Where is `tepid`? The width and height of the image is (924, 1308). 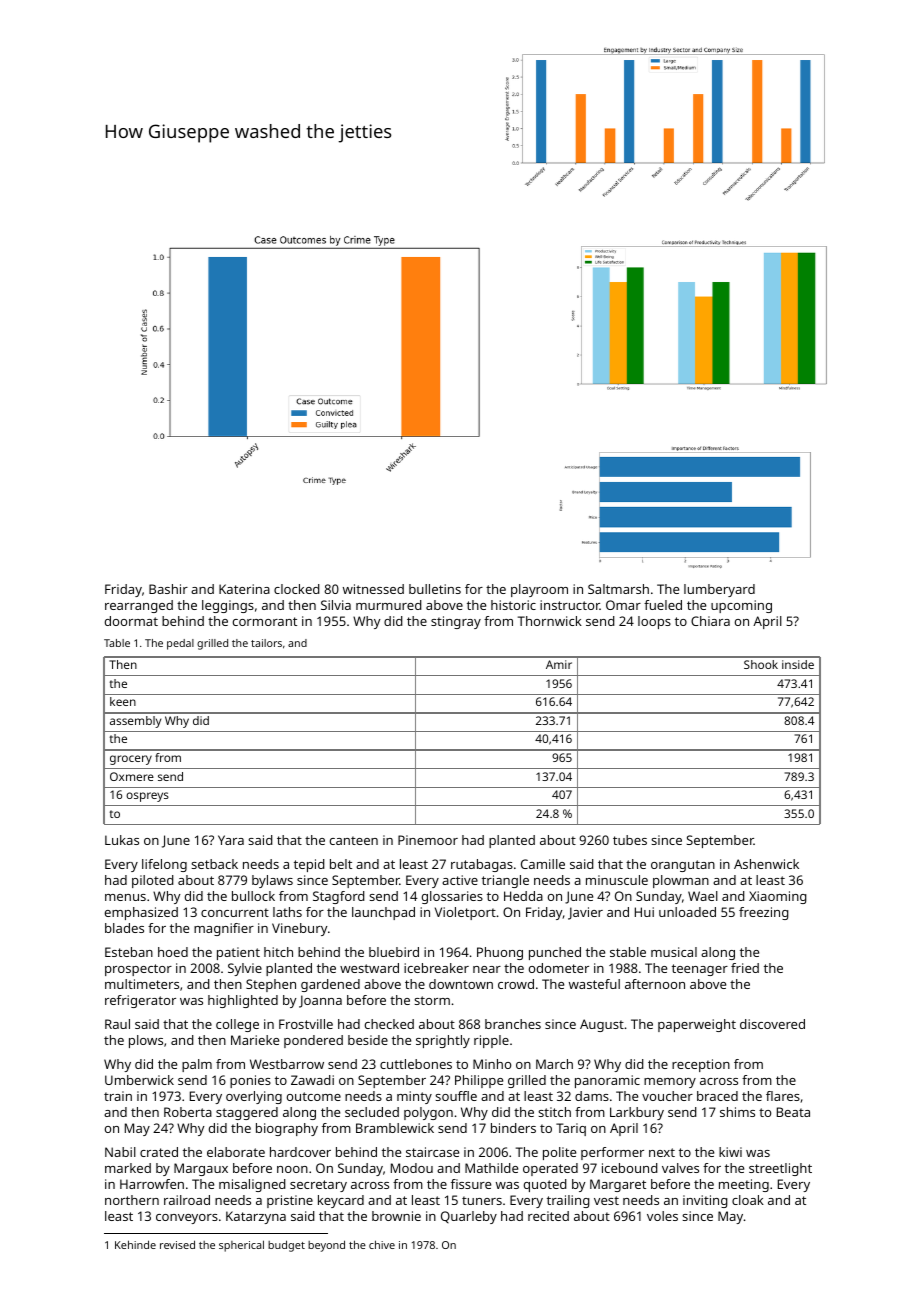
tepid is located at coordinates (309, 865).
